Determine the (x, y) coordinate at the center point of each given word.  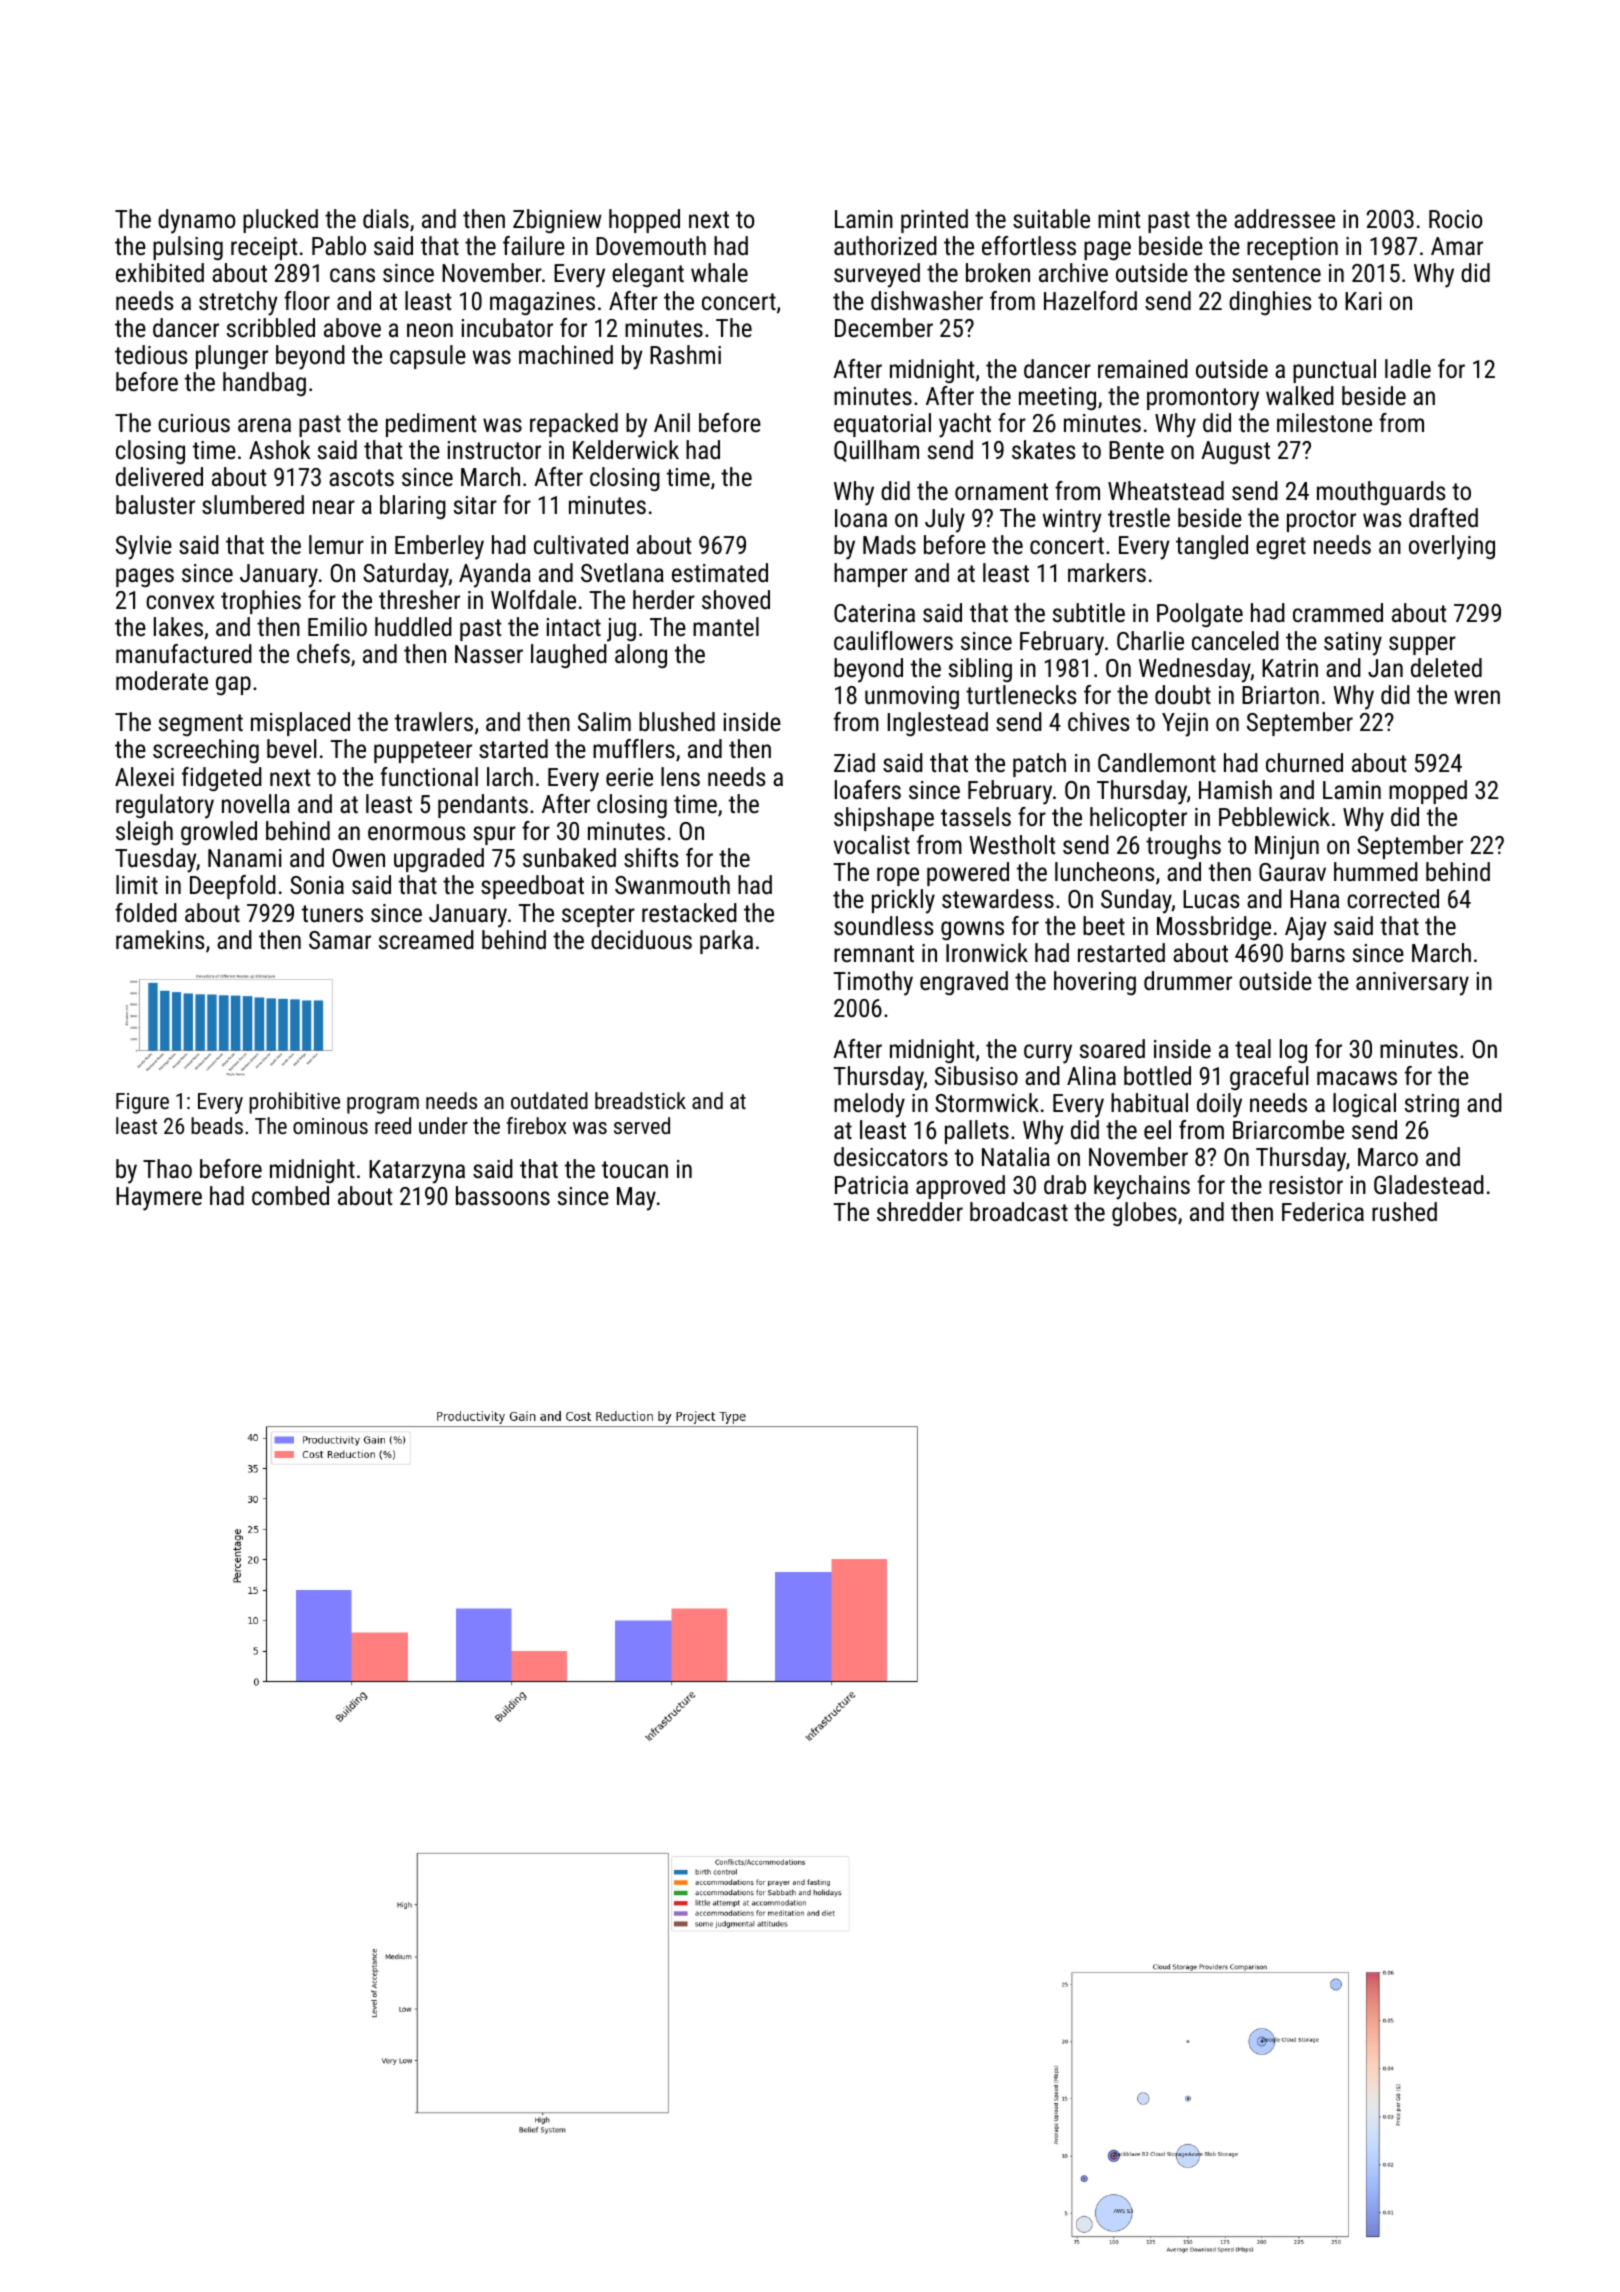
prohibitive (294, 1103)
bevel (291, 748)
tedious (151, 354)
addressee (1284, 218)
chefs (323, 653)
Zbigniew (557, 221)
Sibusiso (976, 1075)
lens (680, 776)
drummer (1188, 980)
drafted (1443, 517)
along (641, 656)
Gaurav (1292, 872)
